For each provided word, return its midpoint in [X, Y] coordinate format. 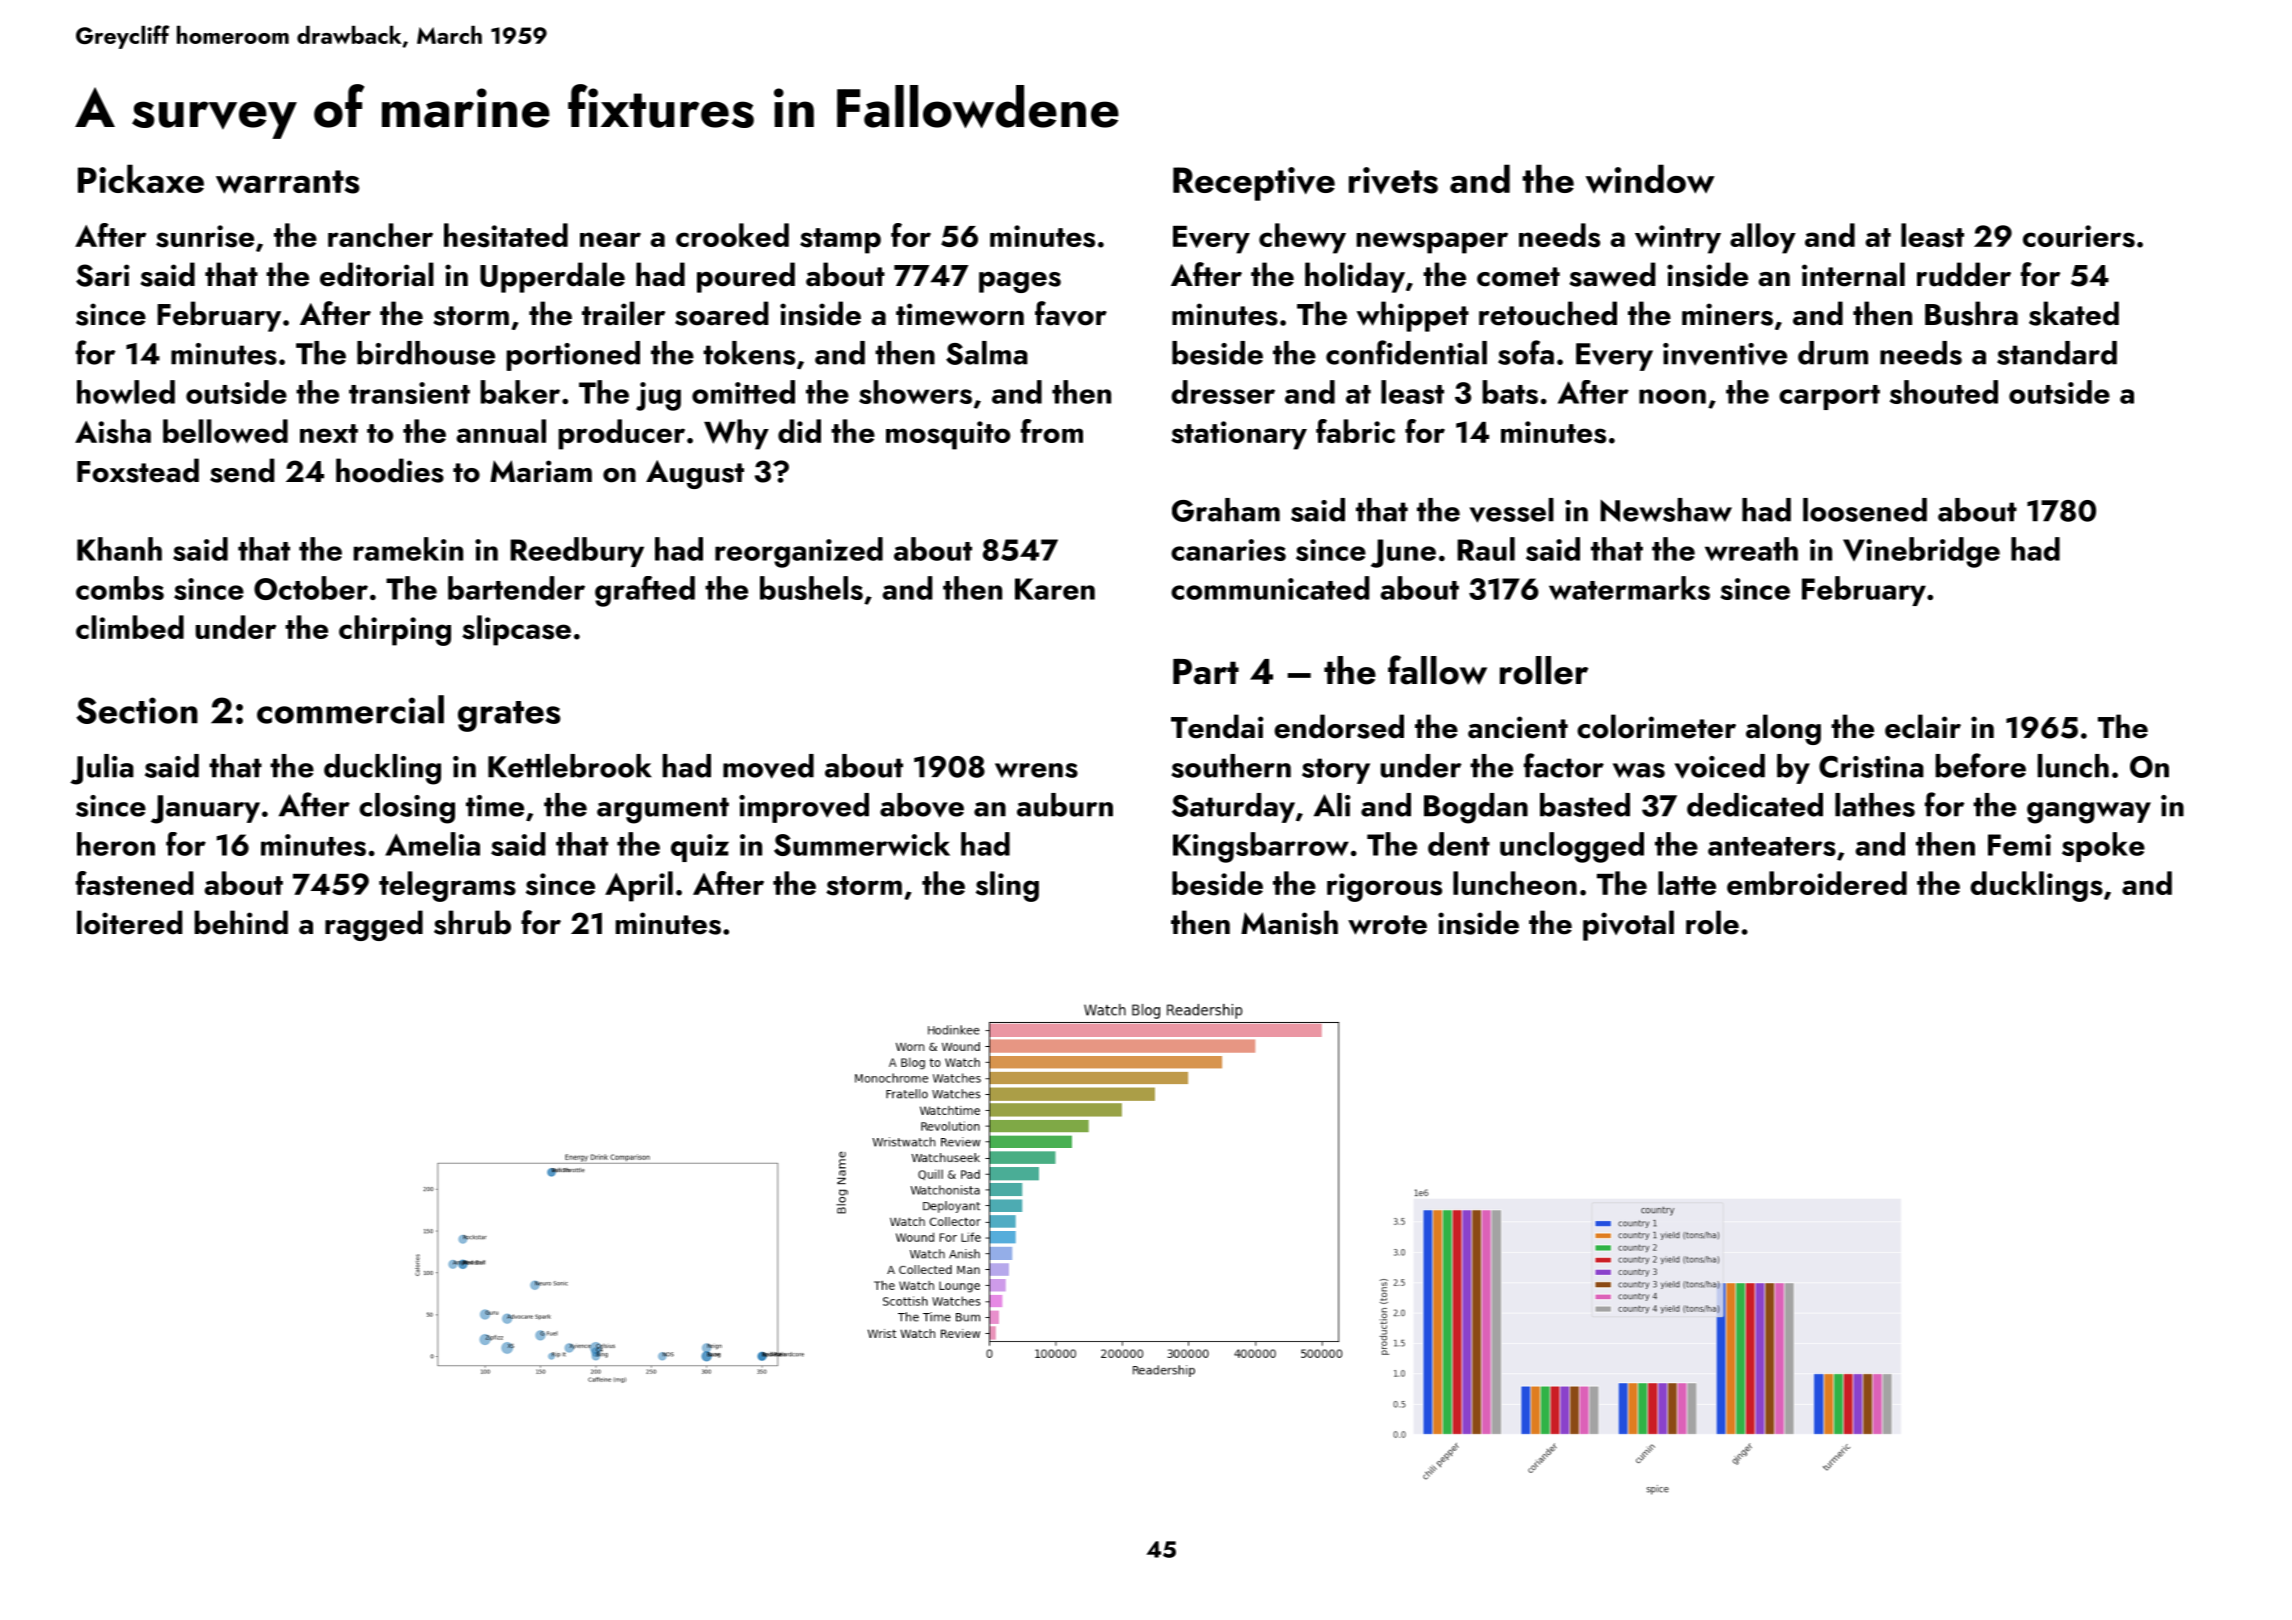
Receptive [1254, 184]
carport [1829, 397]
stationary [1239, 435]
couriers [2079, 236]
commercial [350, 709]
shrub [472, 922]
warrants [288, 182]
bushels [811, 588]
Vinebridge [1921, 552]
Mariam [541, 471]
